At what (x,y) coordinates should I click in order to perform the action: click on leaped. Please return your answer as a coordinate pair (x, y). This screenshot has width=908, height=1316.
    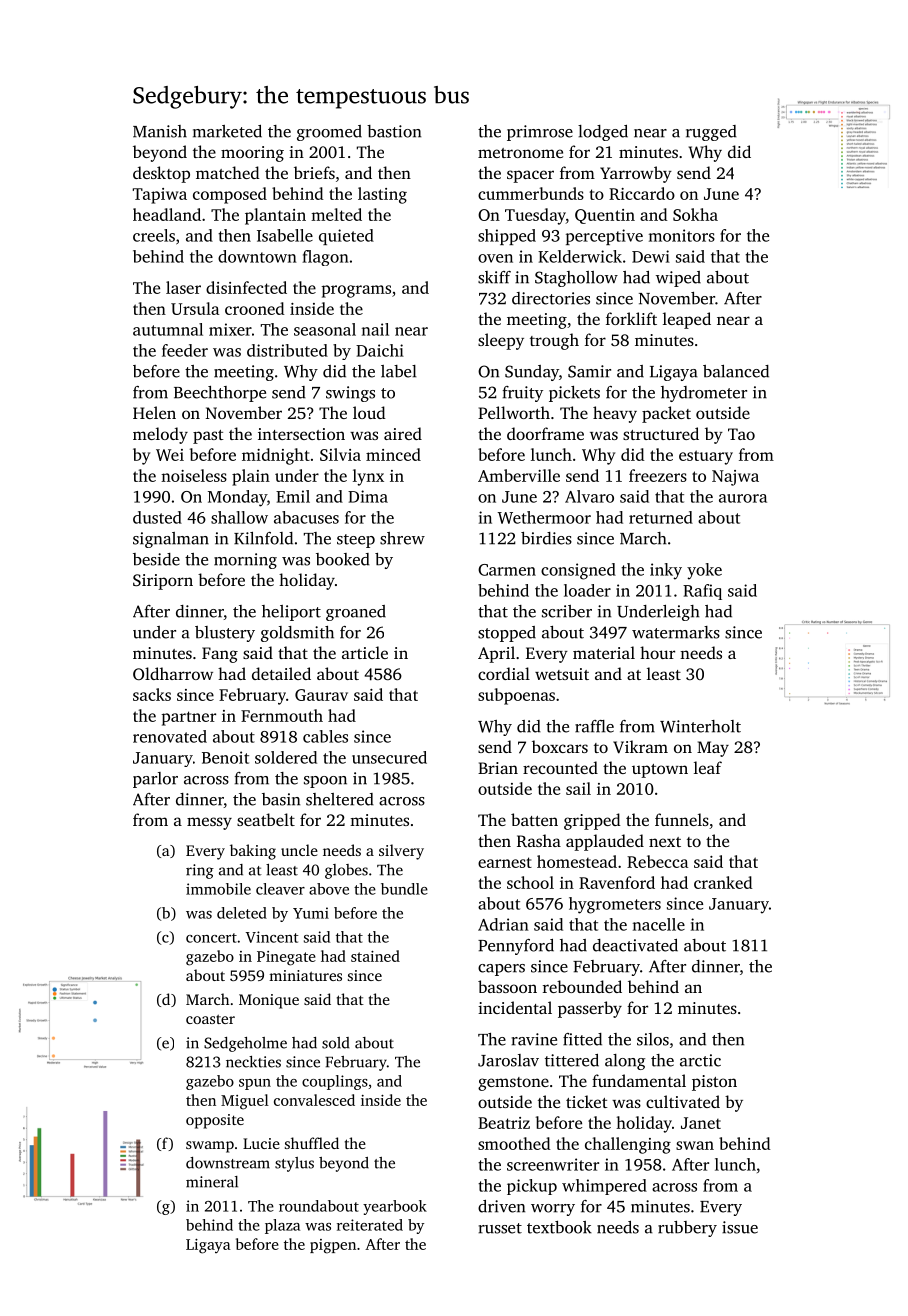
    Looking at the image, I should click on (687, 320).
